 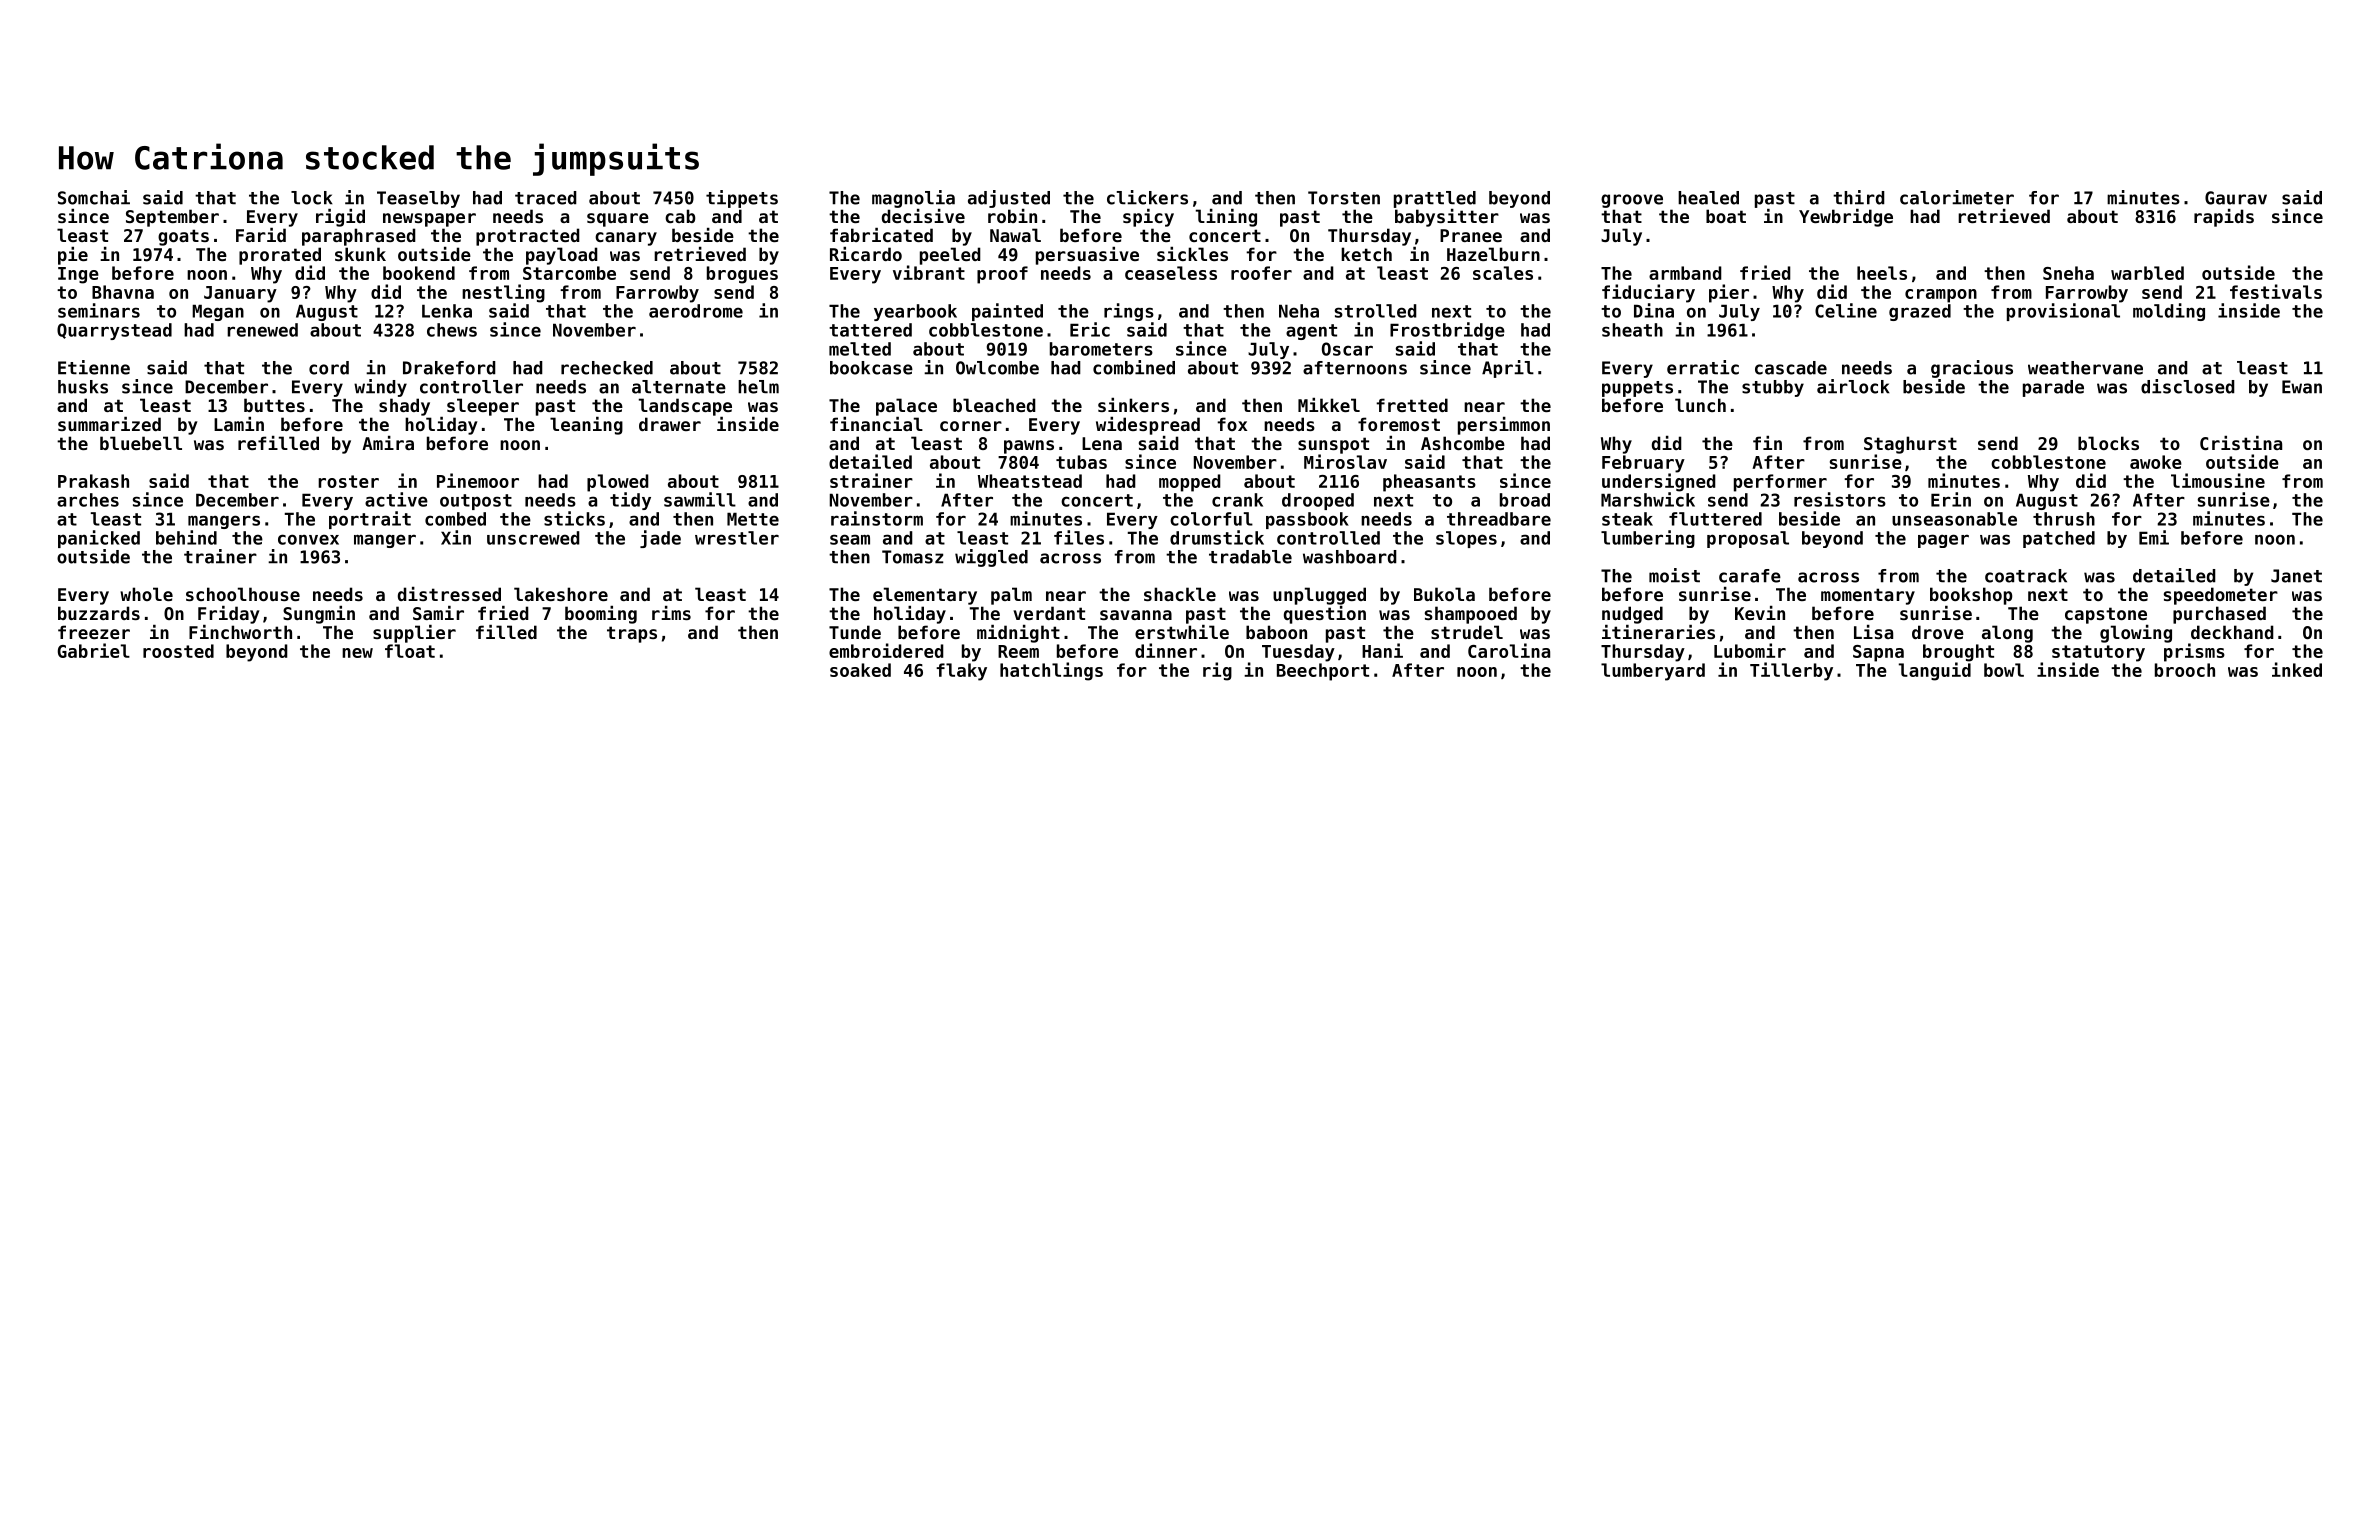 I want to click on cascade, so click(x=1791, y=368).
